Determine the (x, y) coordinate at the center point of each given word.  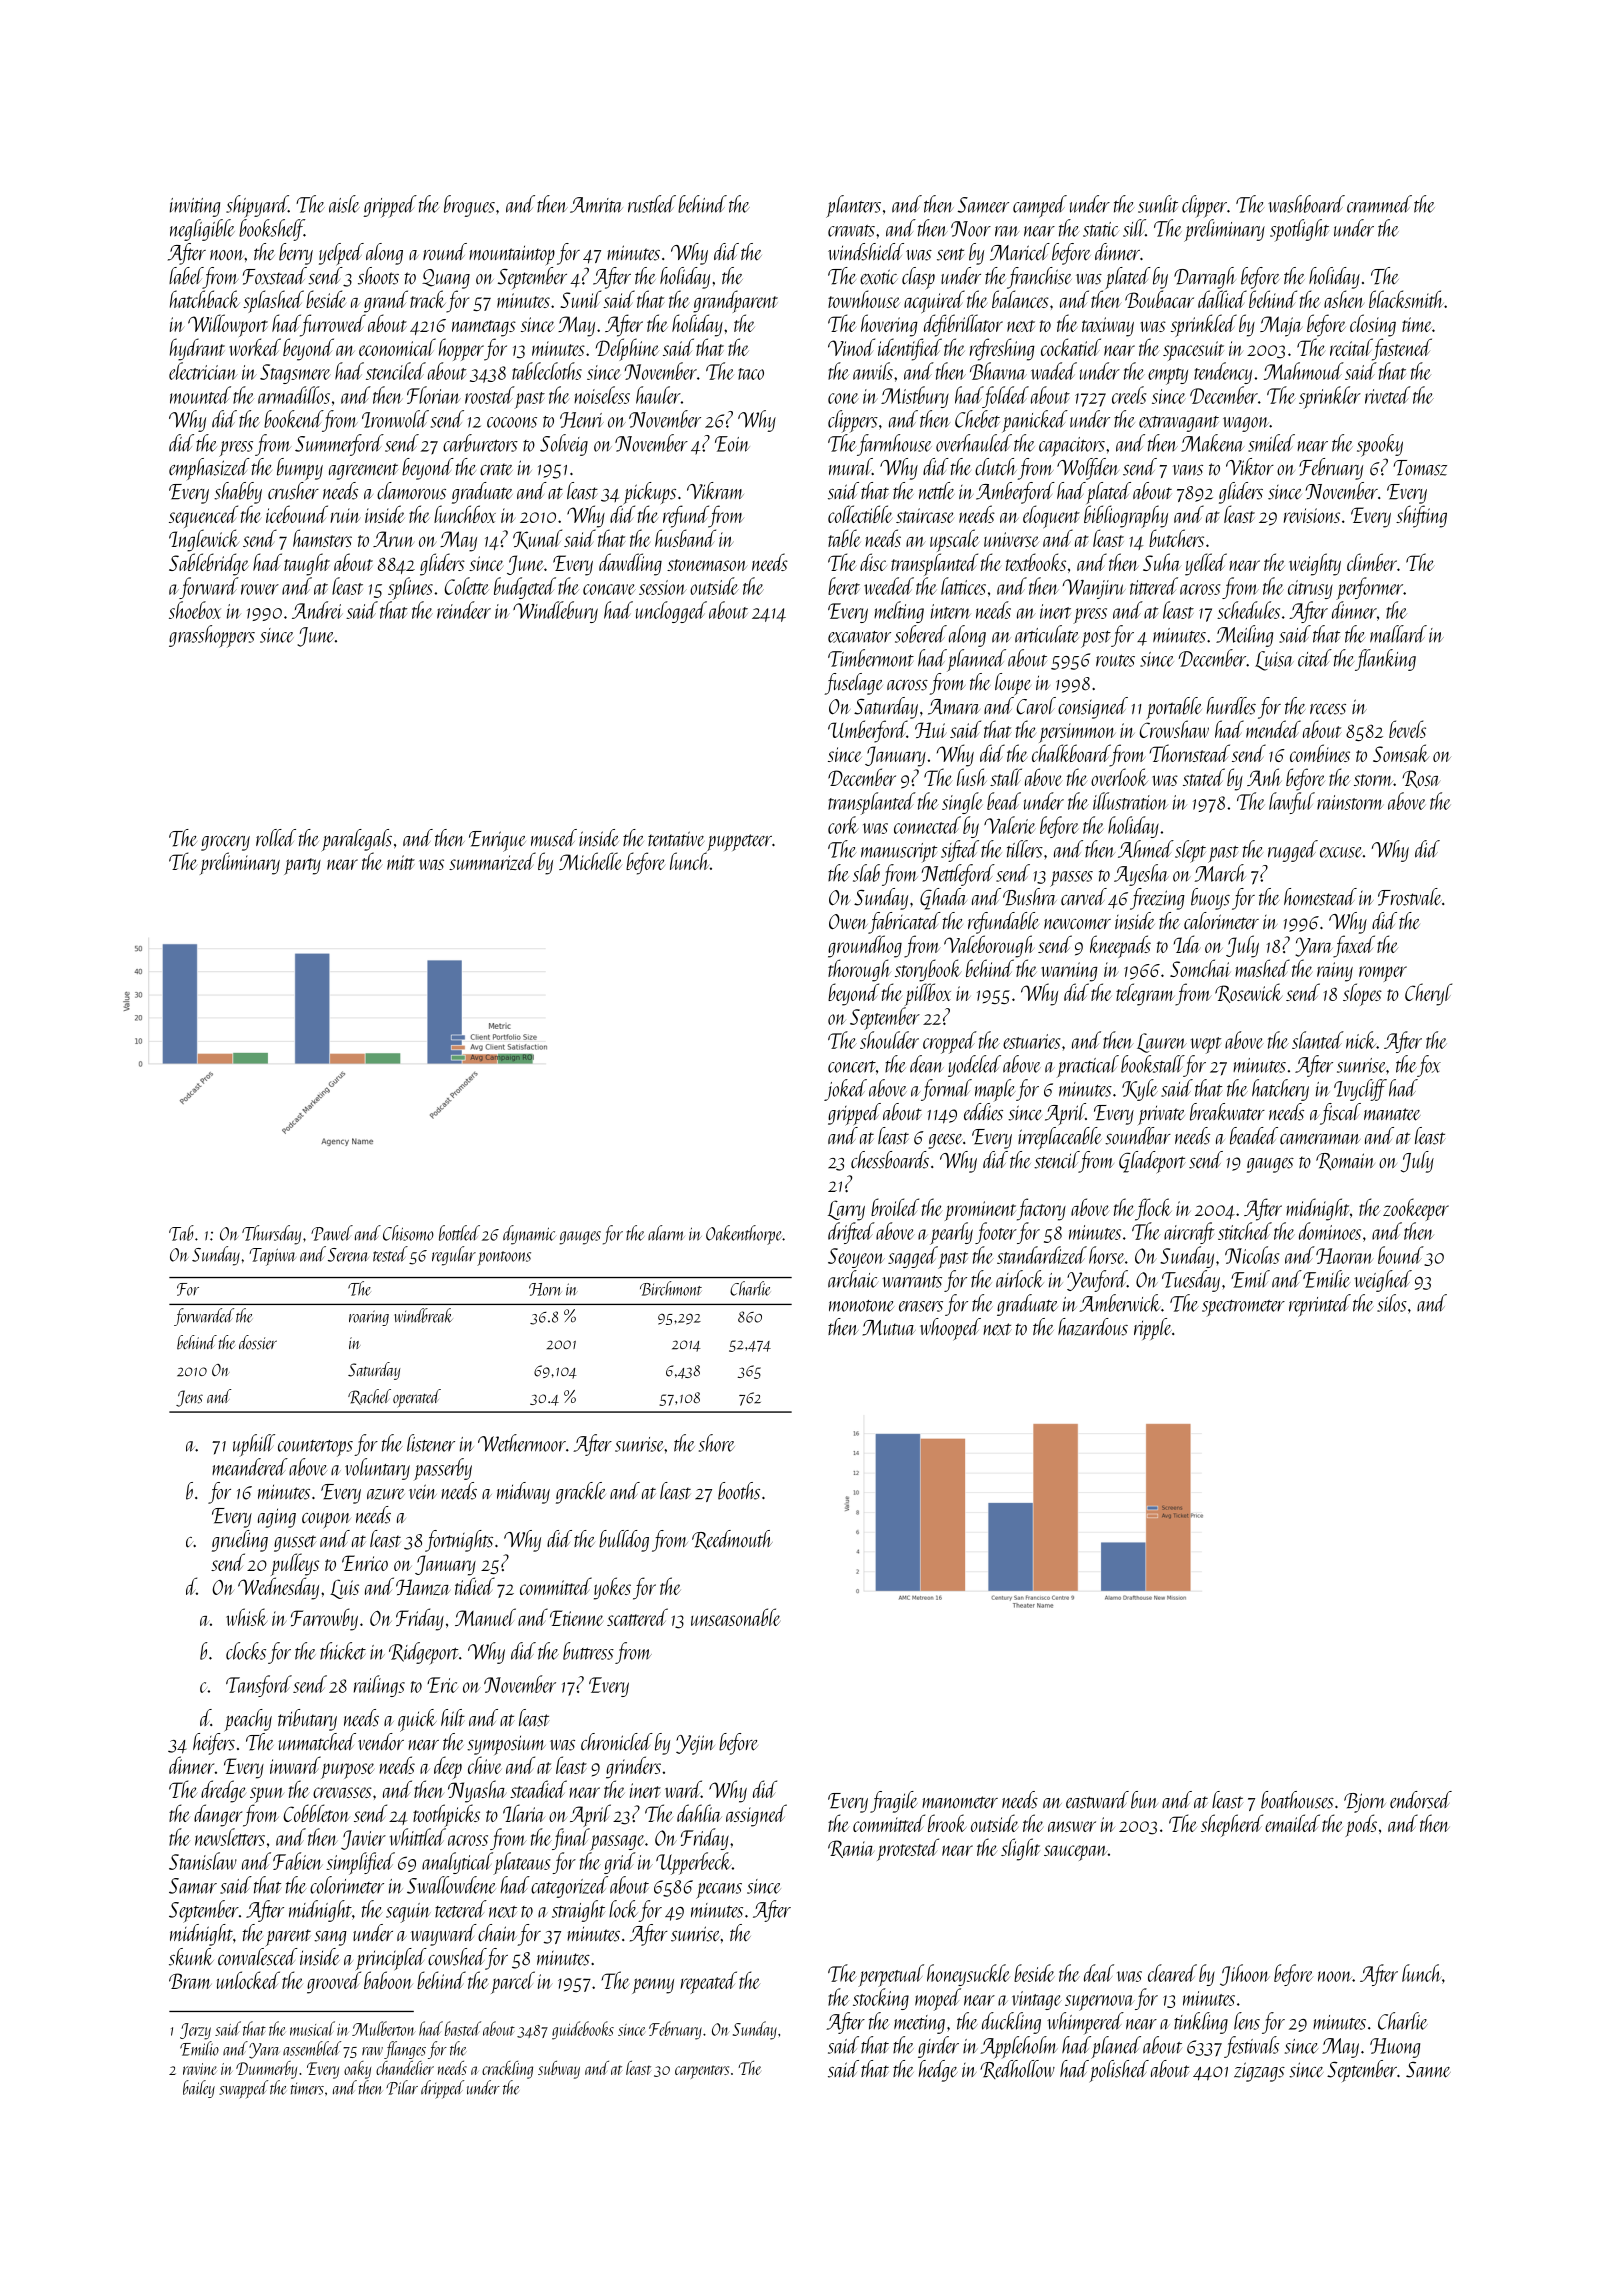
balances (1020, 299)
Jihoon (1244, 1975)
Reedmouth (732, 1540)
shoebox (195, 610)
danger (218, 1815)
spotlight (1299, 230)
